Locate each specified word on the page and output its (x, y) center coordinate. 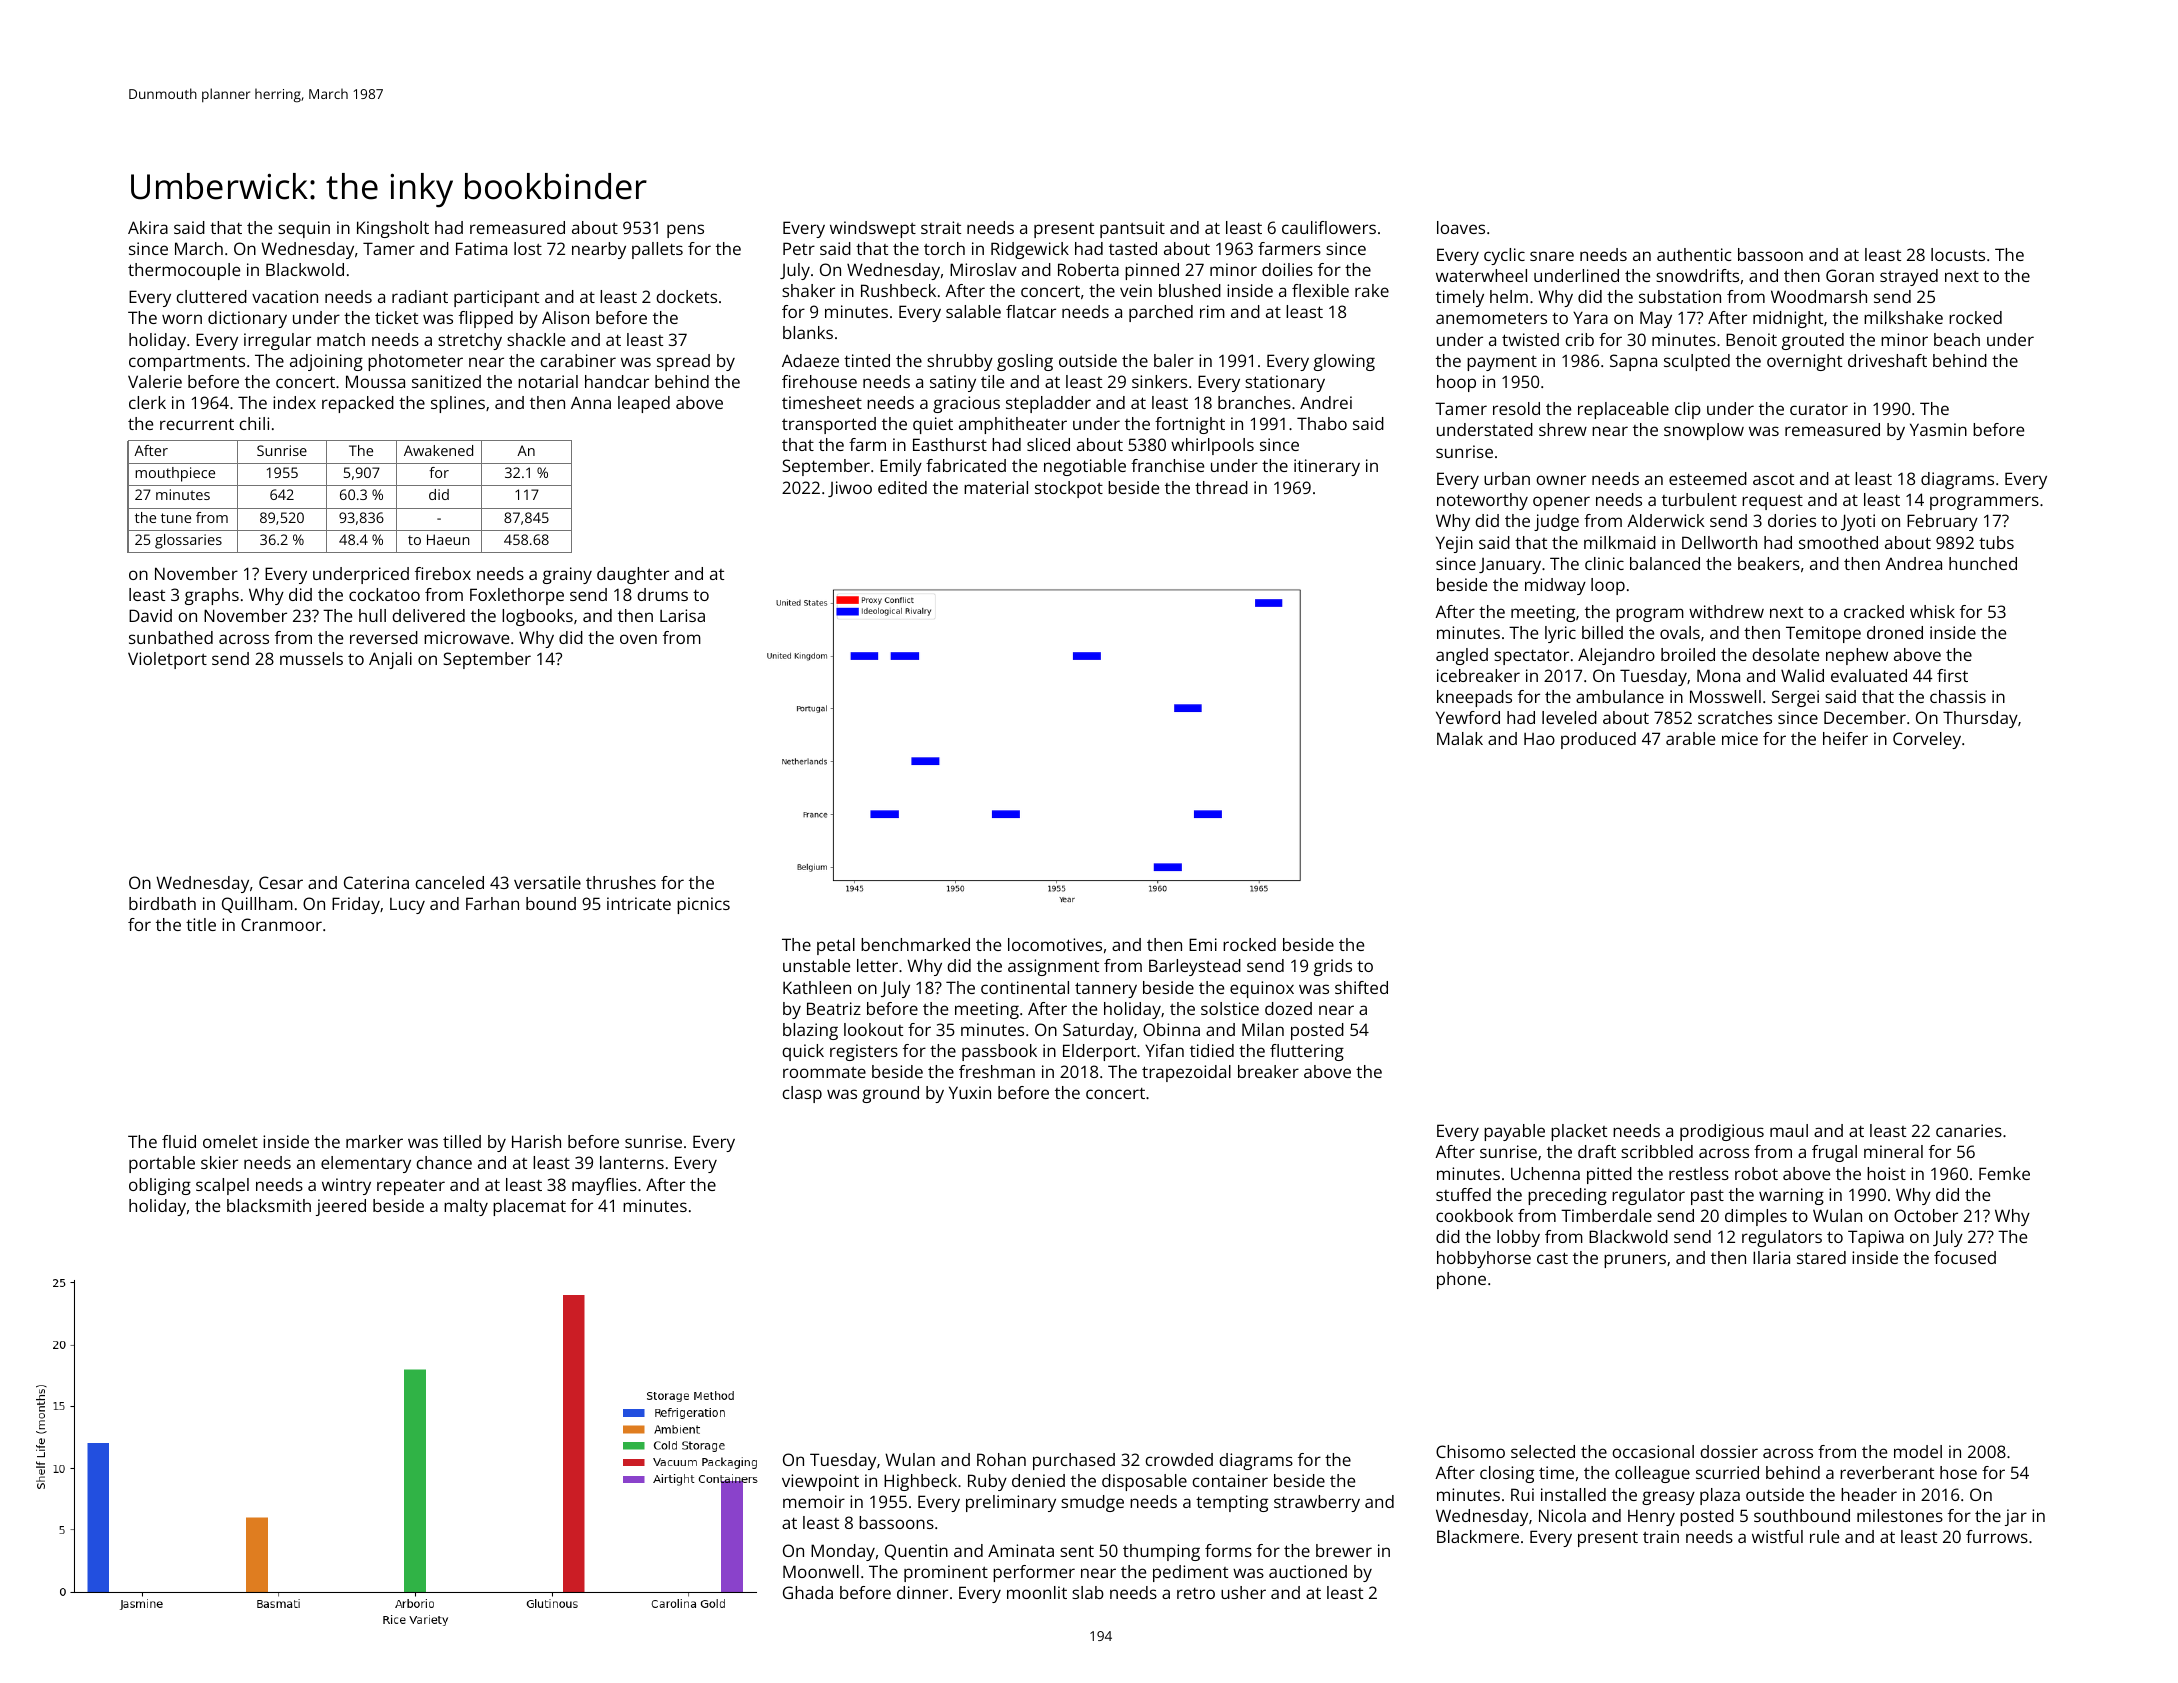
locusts (1958, 254)
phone (1461, 1280)
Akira (148, 227)
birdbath (162, 903)
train (1661, 1536)
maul (1789, 1130)
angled (1462, 656)
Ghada (808, 1592)
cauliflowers (1329, 227)
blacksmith (269, 1205)
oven (638, 639)
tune (176, 518)
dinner (922, 1592)
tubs (1996, 542)
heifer (1845, 738)
